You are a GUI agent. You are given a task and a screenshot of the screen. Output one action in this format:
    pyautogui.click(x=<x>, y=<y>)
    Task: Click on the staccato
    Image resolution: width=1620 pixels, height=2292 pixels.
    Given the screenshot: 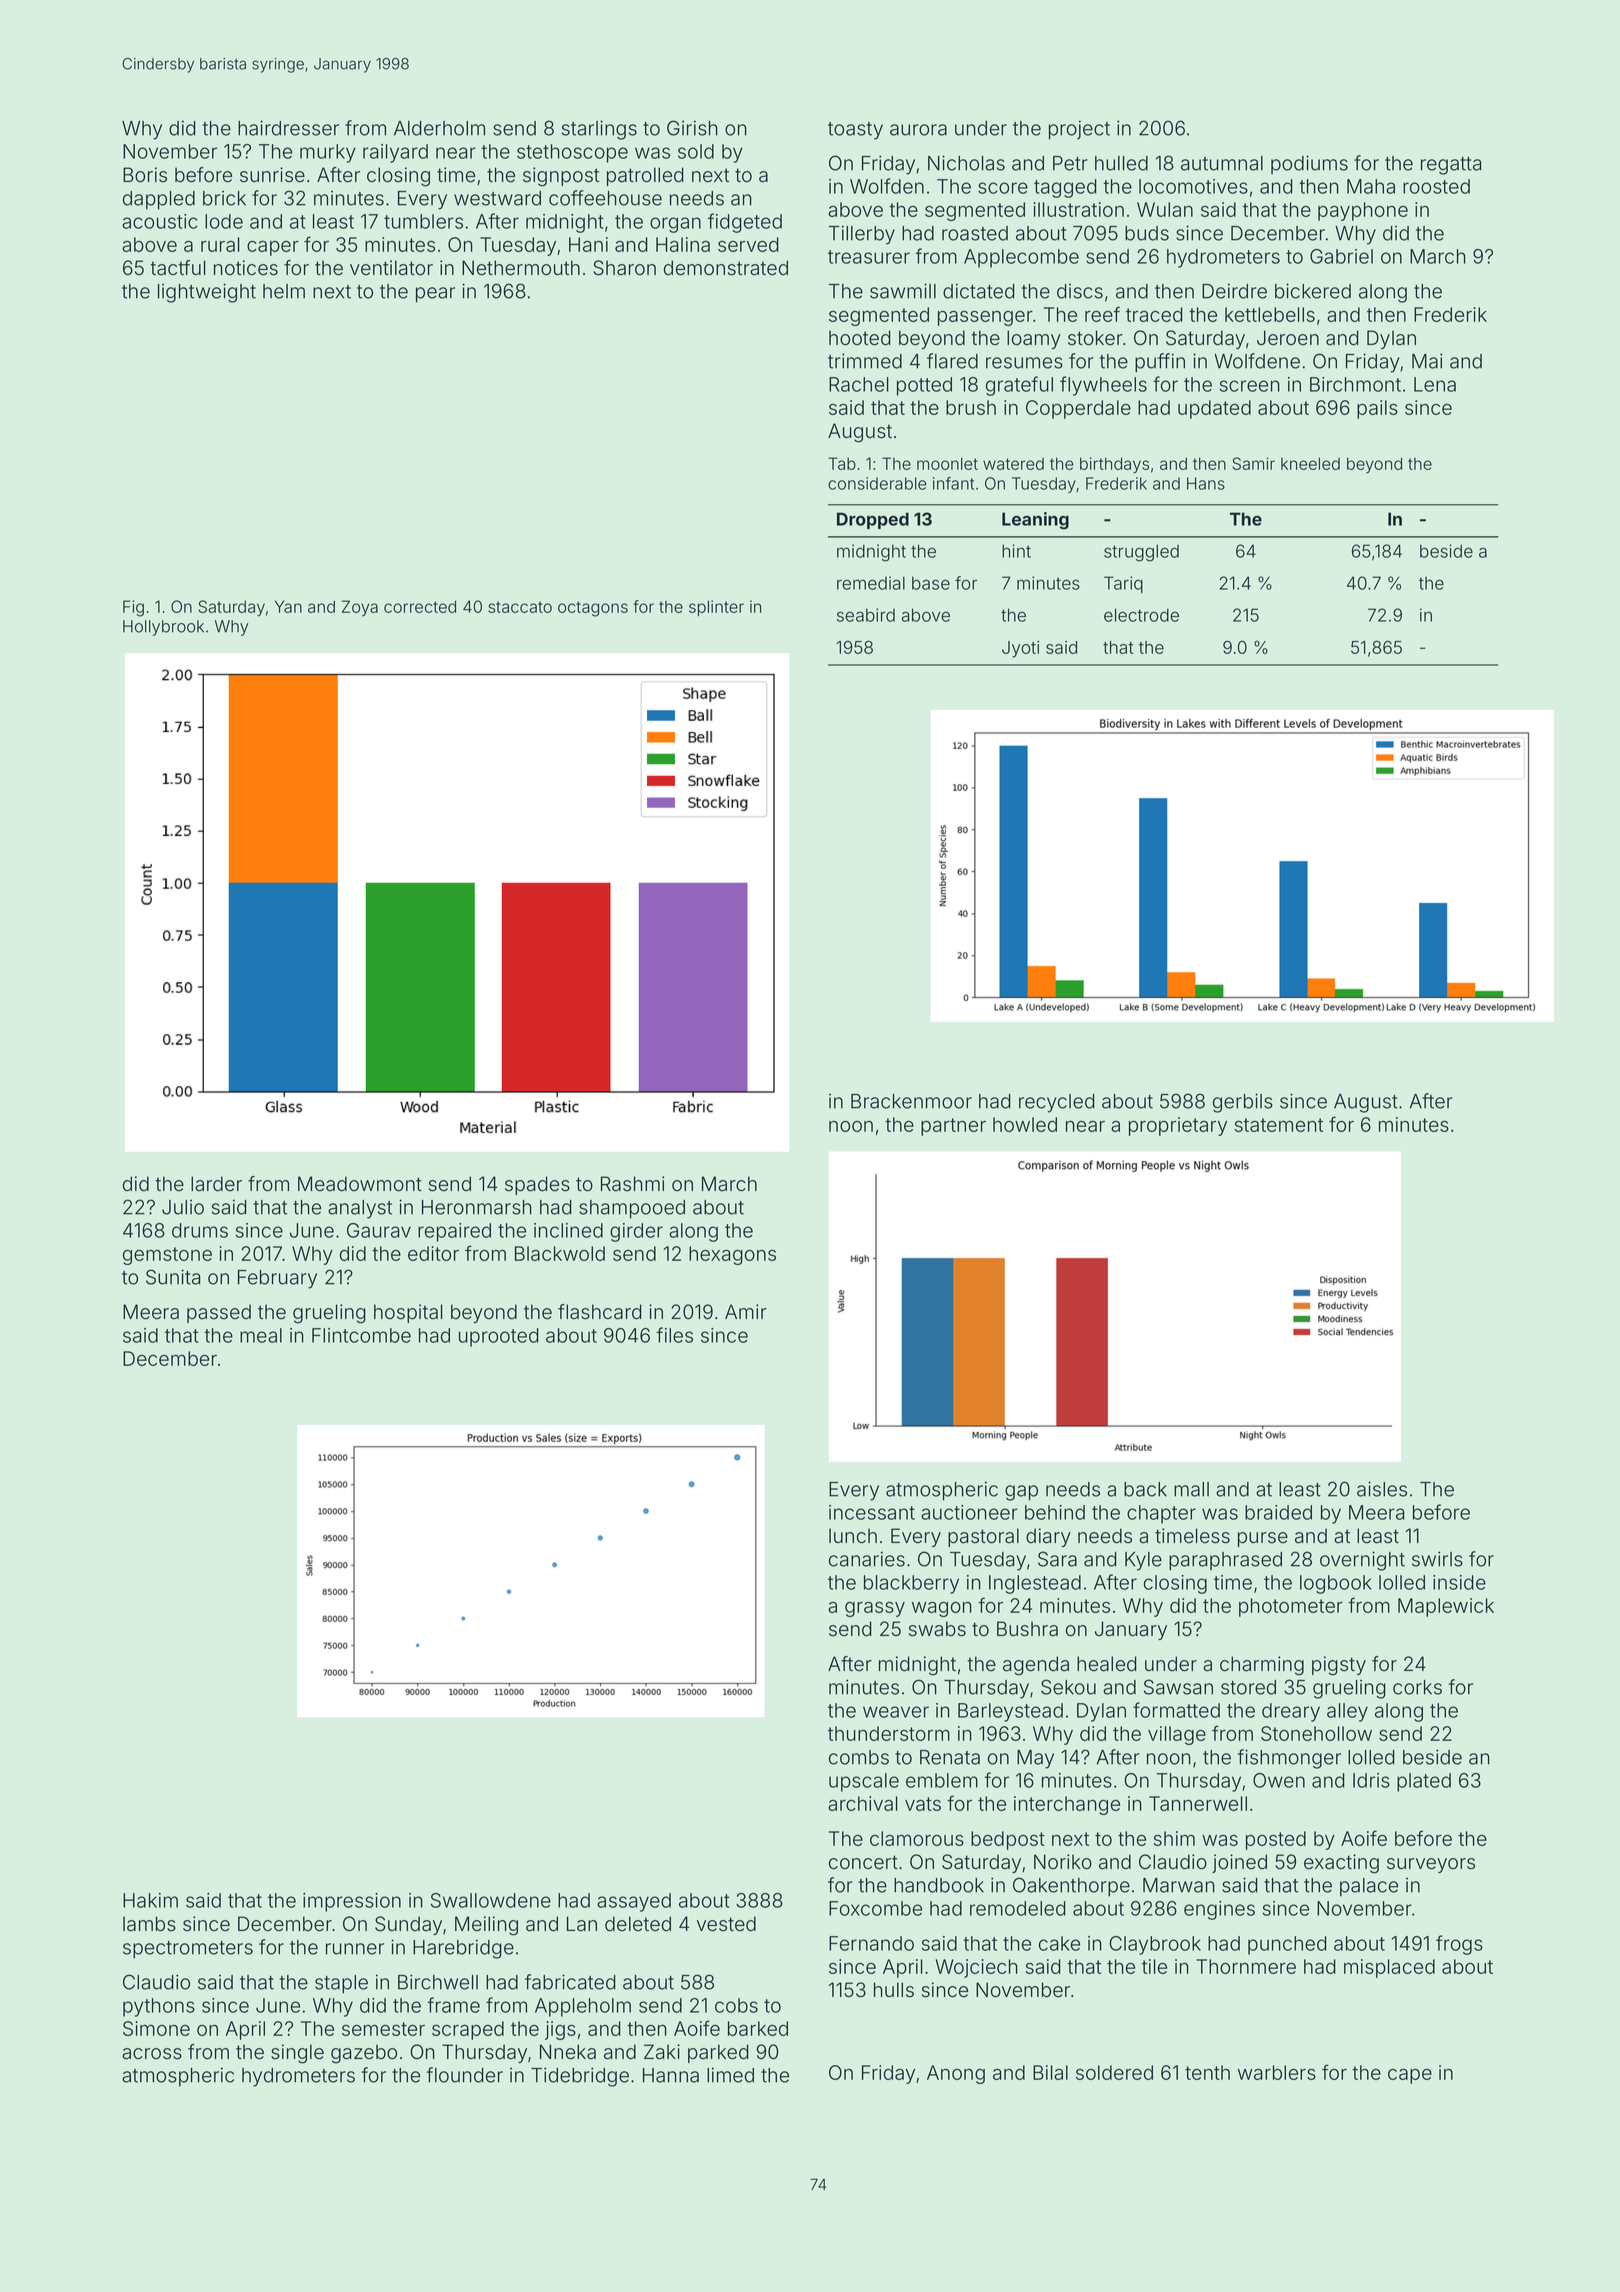 What is the action you would take?
    pyautogui.click(x=520, y=607)
